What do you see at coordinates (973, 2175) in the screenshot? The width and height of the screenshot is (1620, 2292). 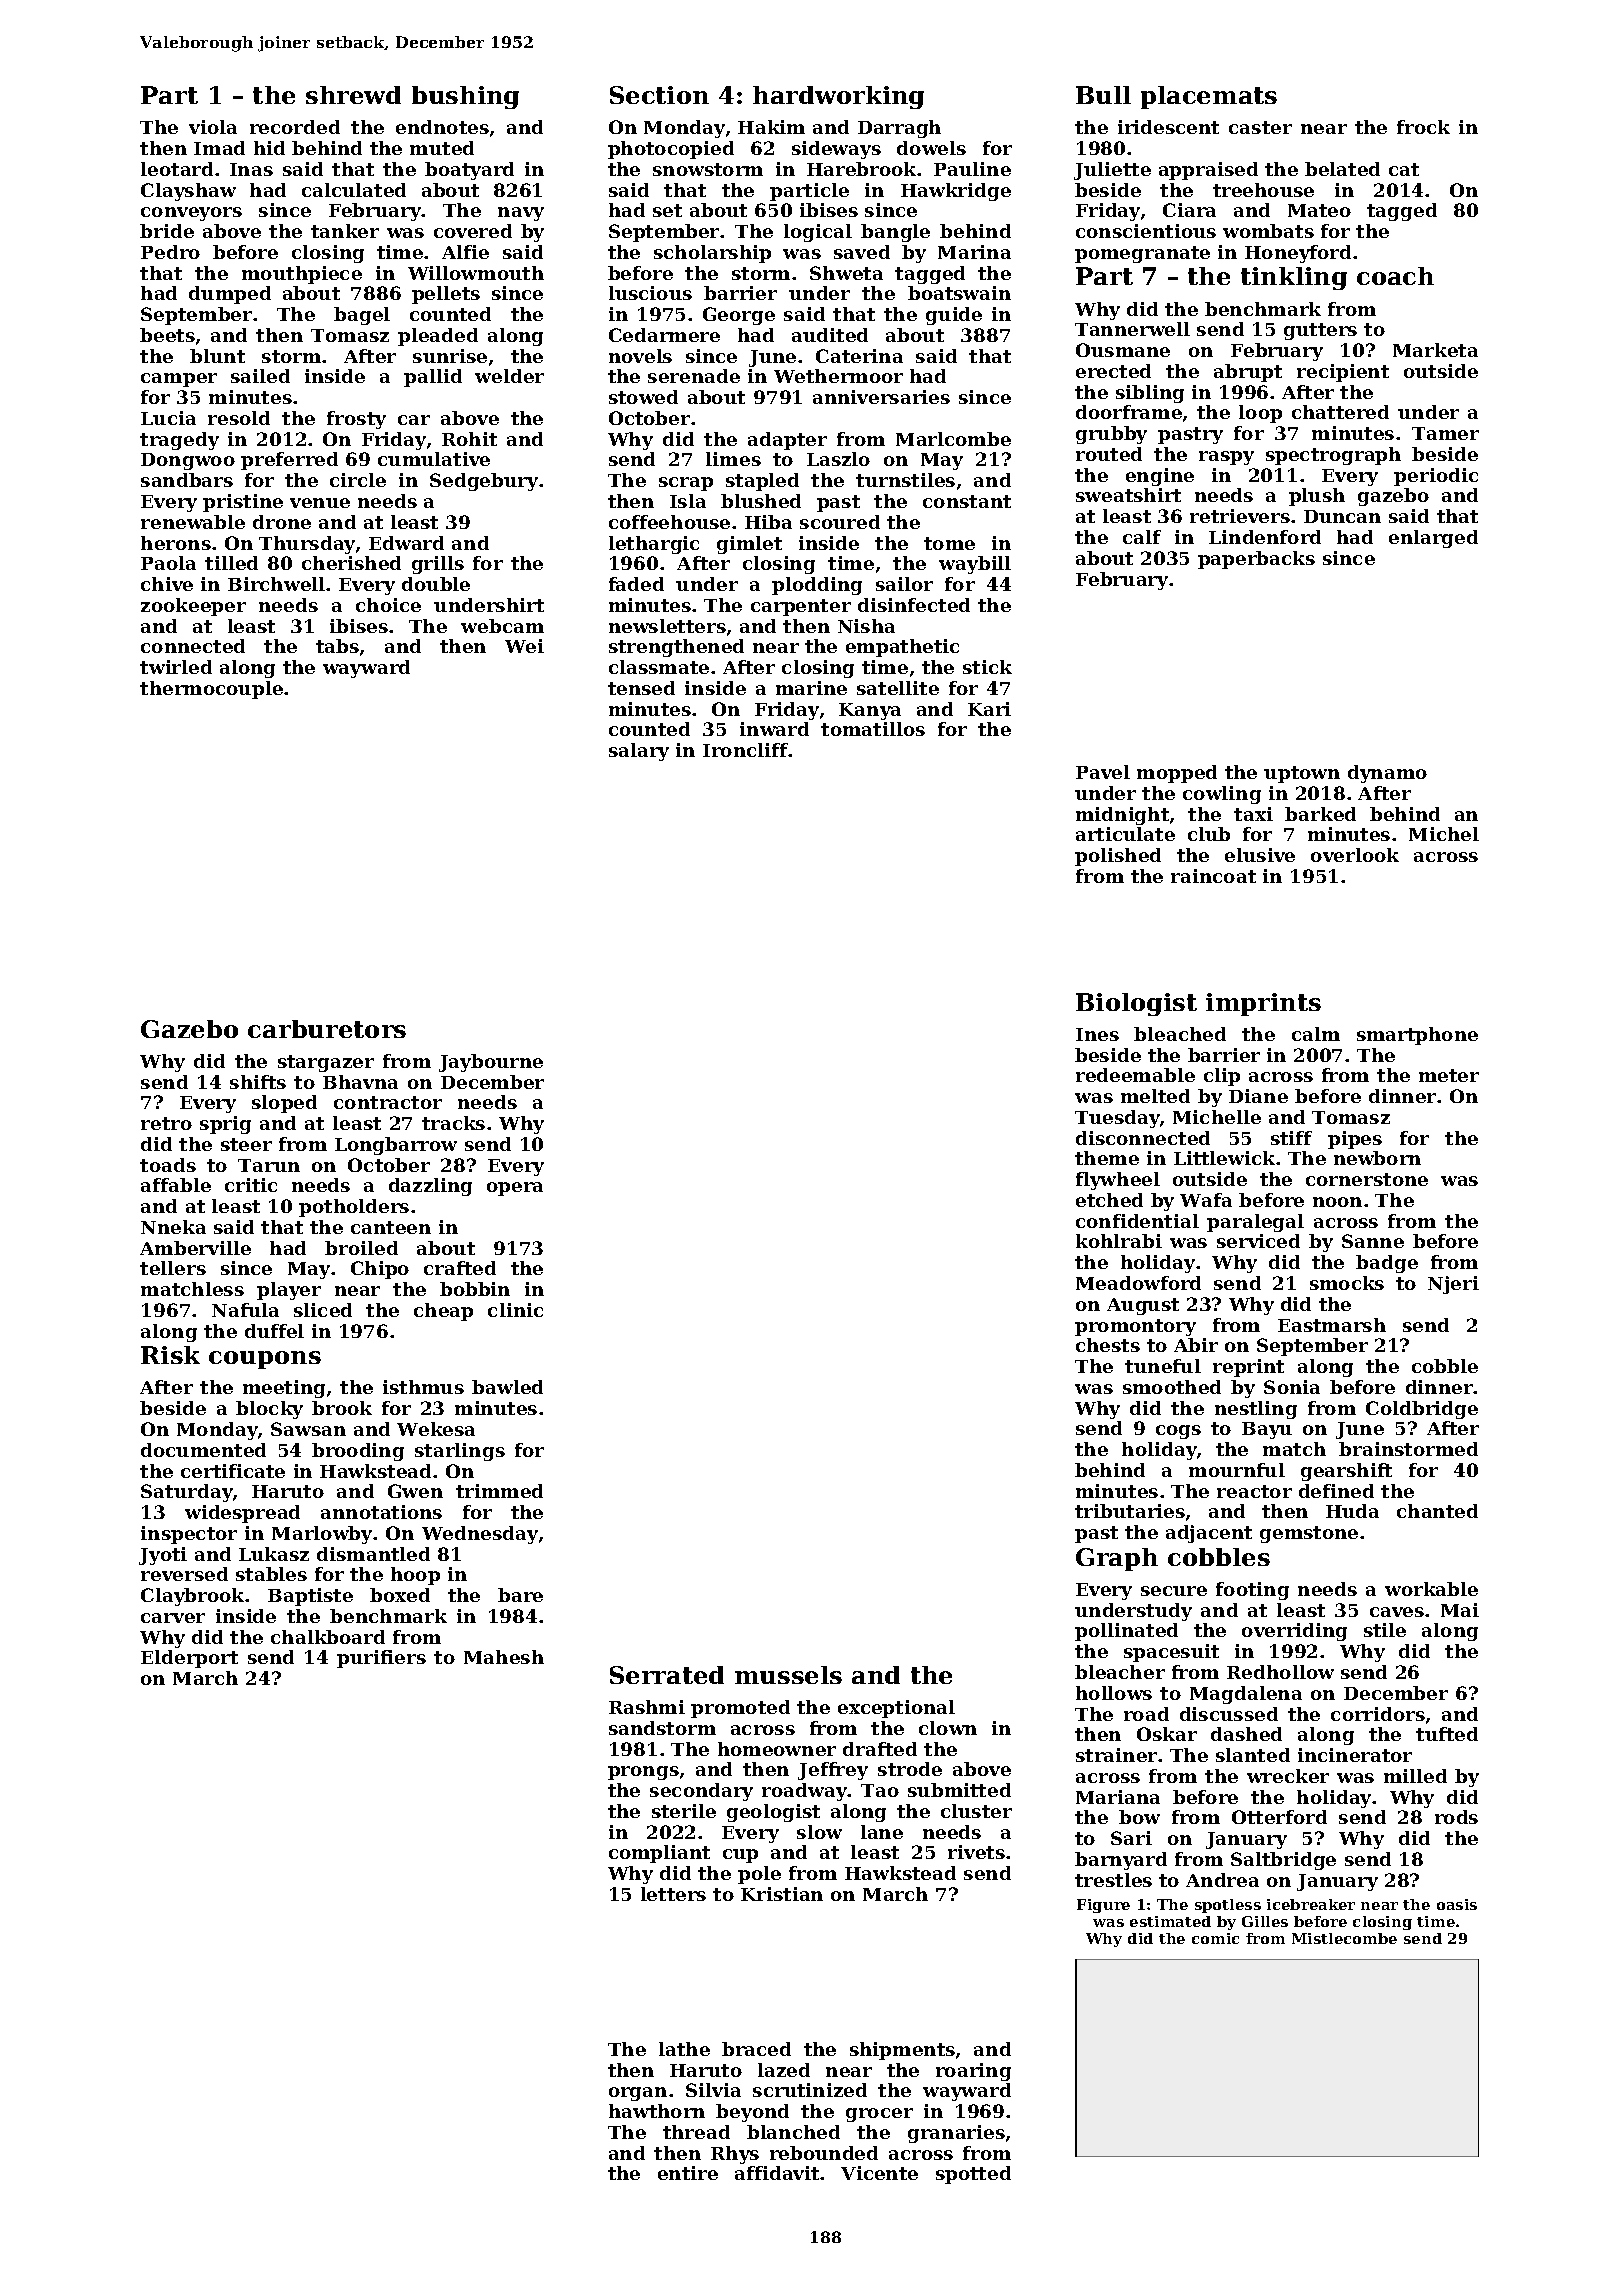 I see `spotted` at bounding box center [973, 2175].
